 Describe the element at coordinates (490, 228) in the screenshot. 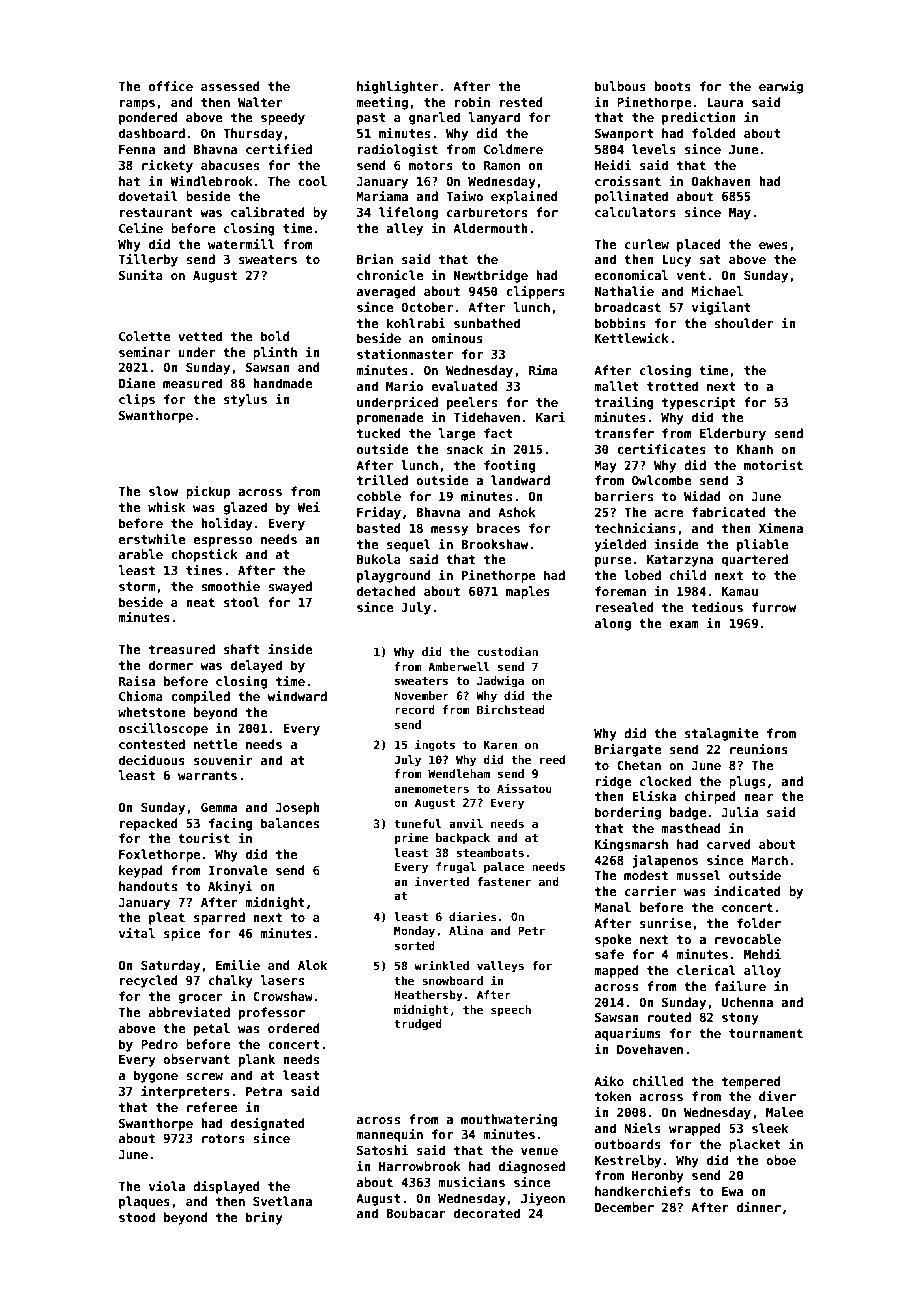

I see `Aldermouth` at that location.
